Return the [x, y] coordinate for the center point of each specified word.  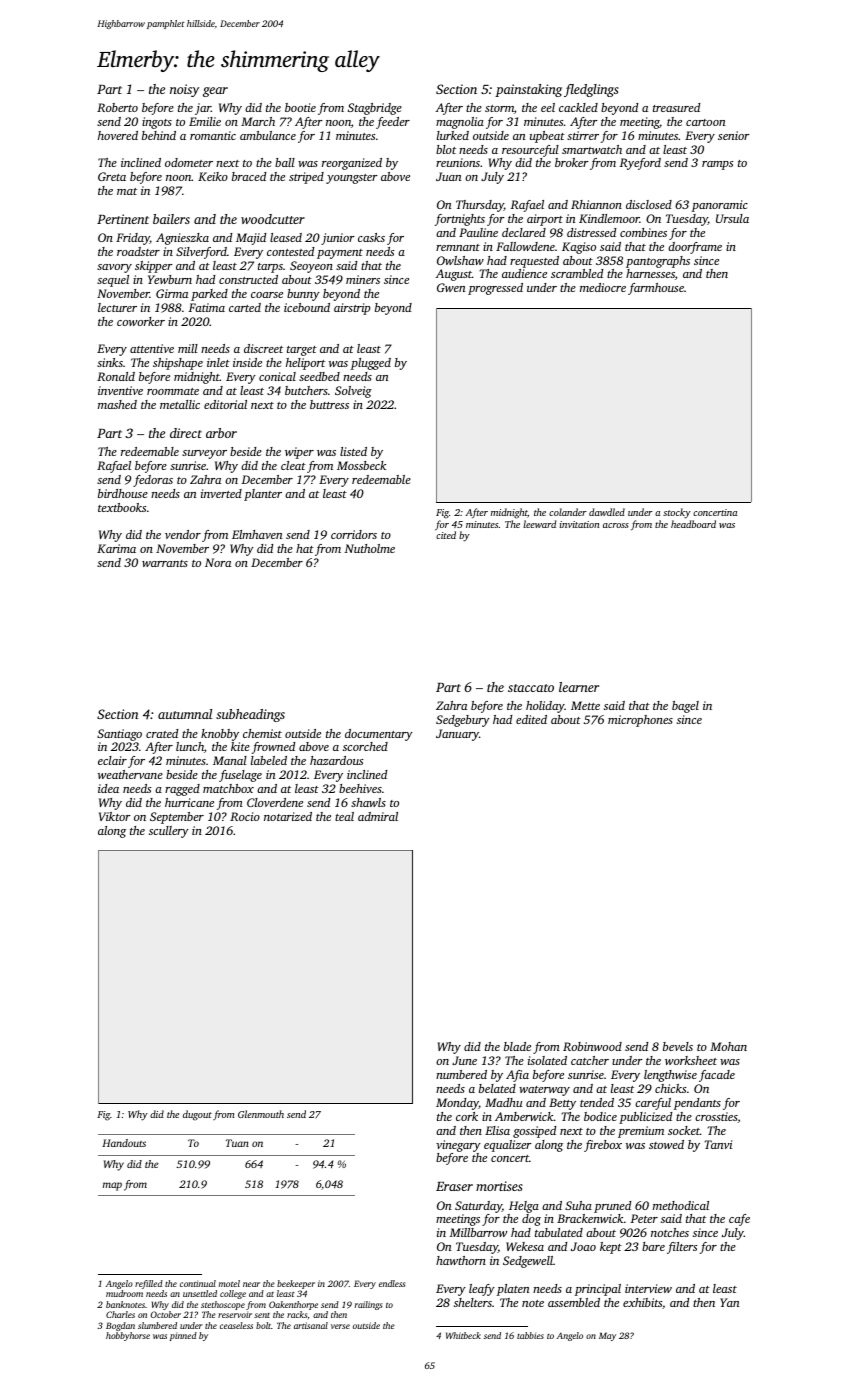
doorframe [695, 248]
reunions [458, 162]
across [616, 525]
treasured [676, 107]
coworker [141, 321]
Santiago [119, 735]
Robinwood [592, 1046]
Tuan [237, 1143]
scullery [169, 832]
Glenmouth [261, 1114]
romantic [213, 135]
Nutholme [370, 548]
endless [392, 1283]
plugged [371, 364]
